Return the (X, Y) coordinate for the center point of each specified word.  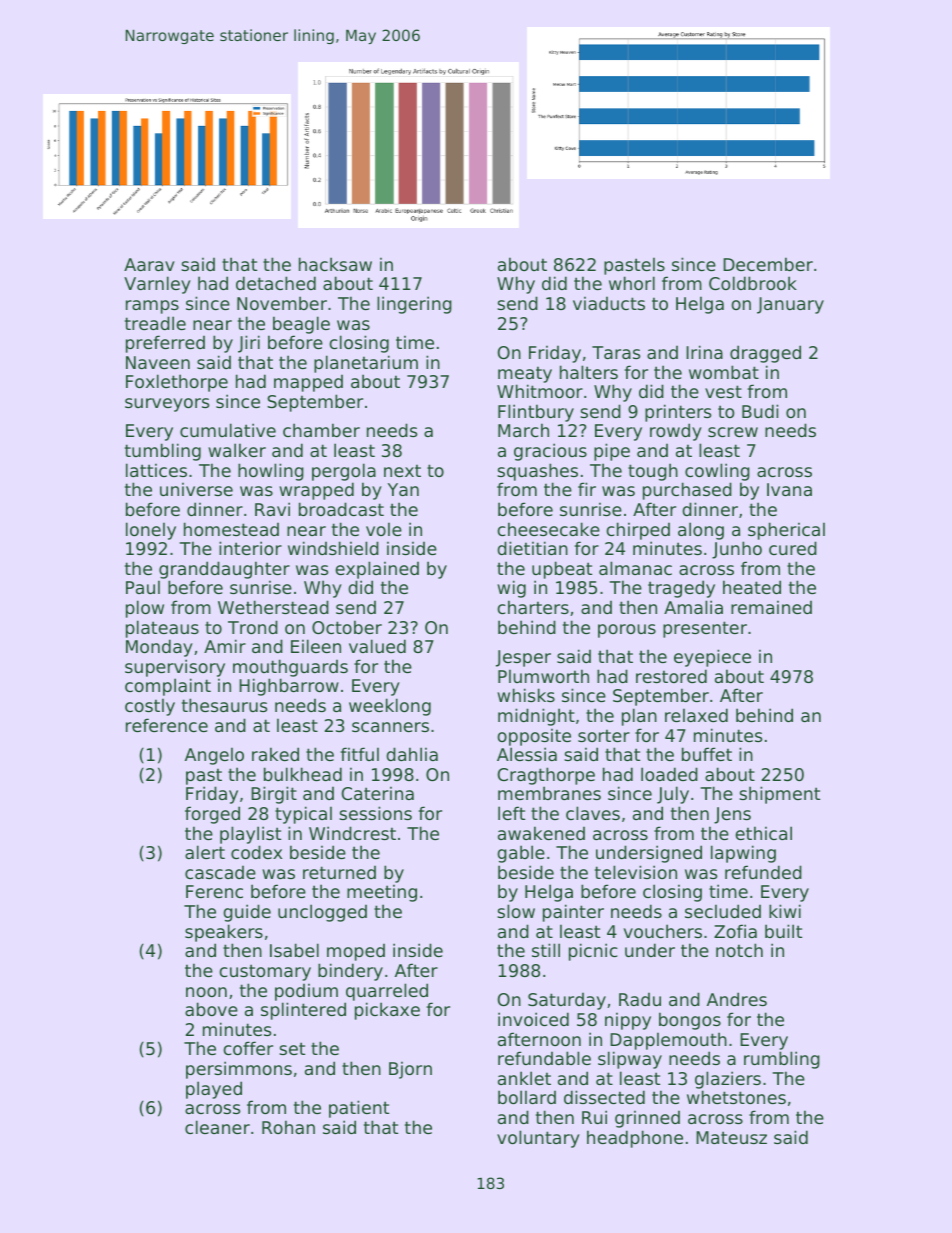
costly (150, 707)
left (511, 813)
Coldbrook (753, 283)
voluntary (538, 1139)
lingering (414, 305)
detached (276, 283)
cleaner (217, 1127)
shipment (779, 795)
